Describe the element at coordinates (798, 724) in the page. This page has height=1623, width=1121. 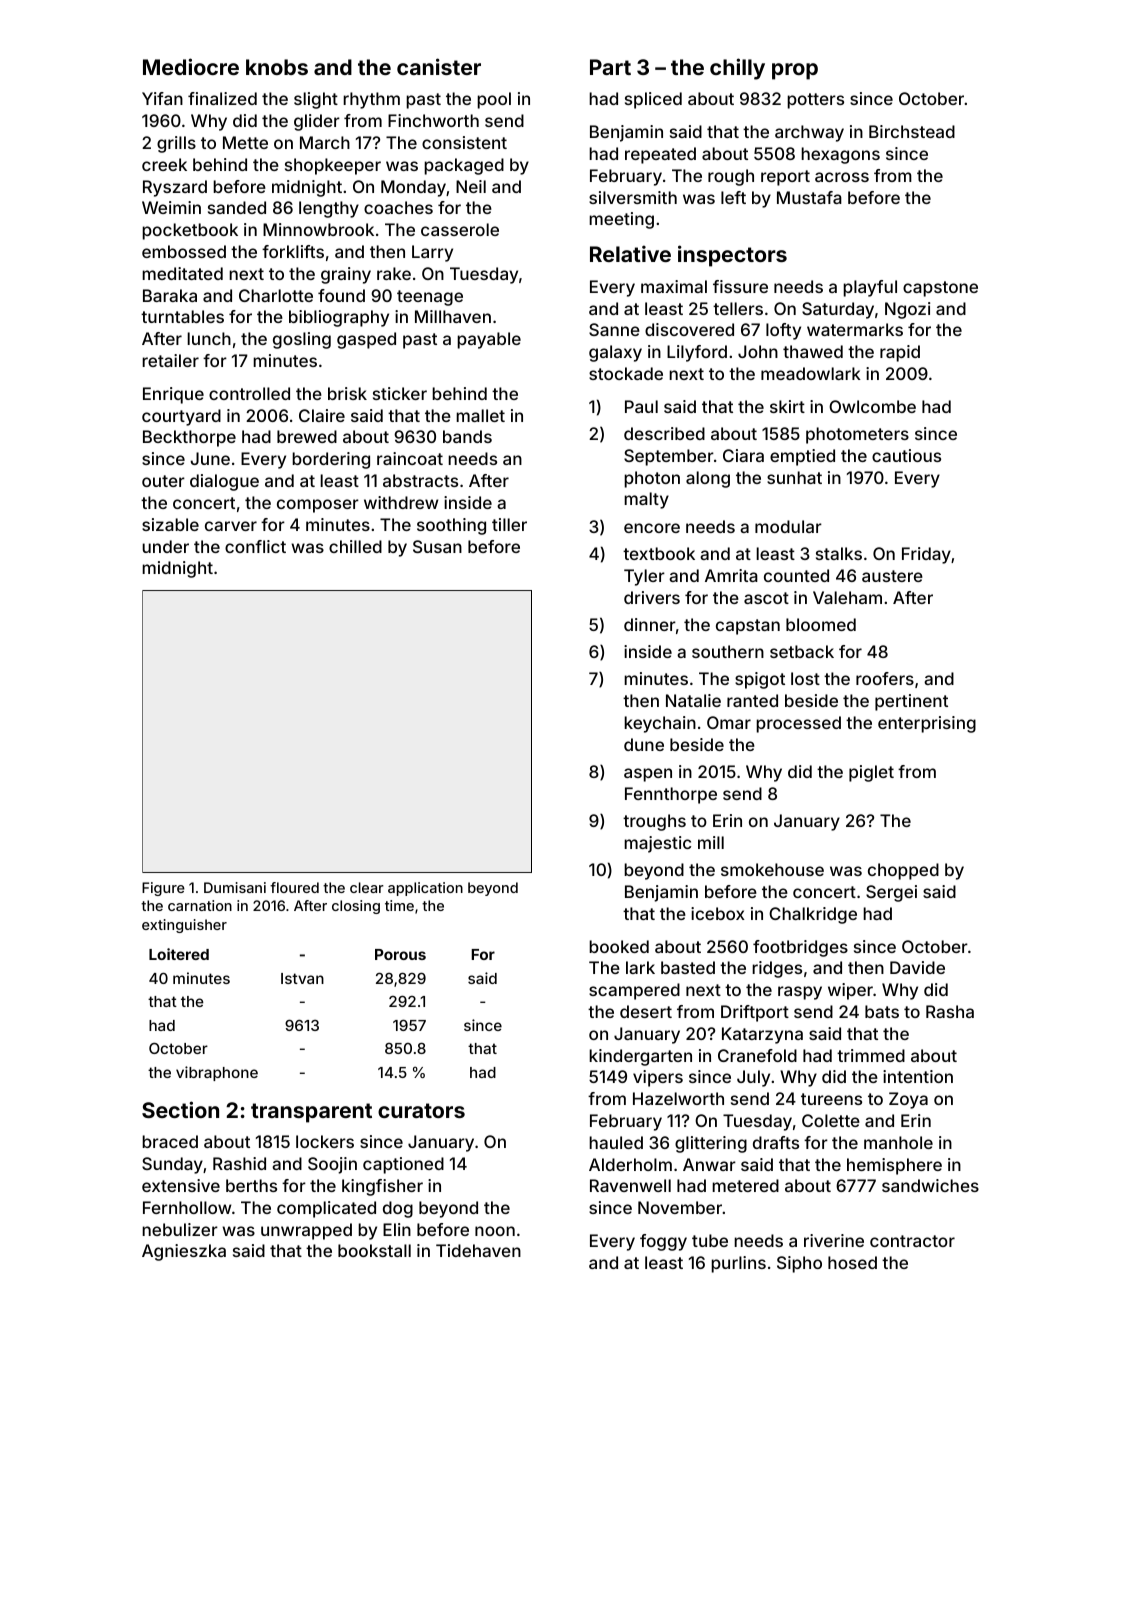
I see `processed` at that location.
